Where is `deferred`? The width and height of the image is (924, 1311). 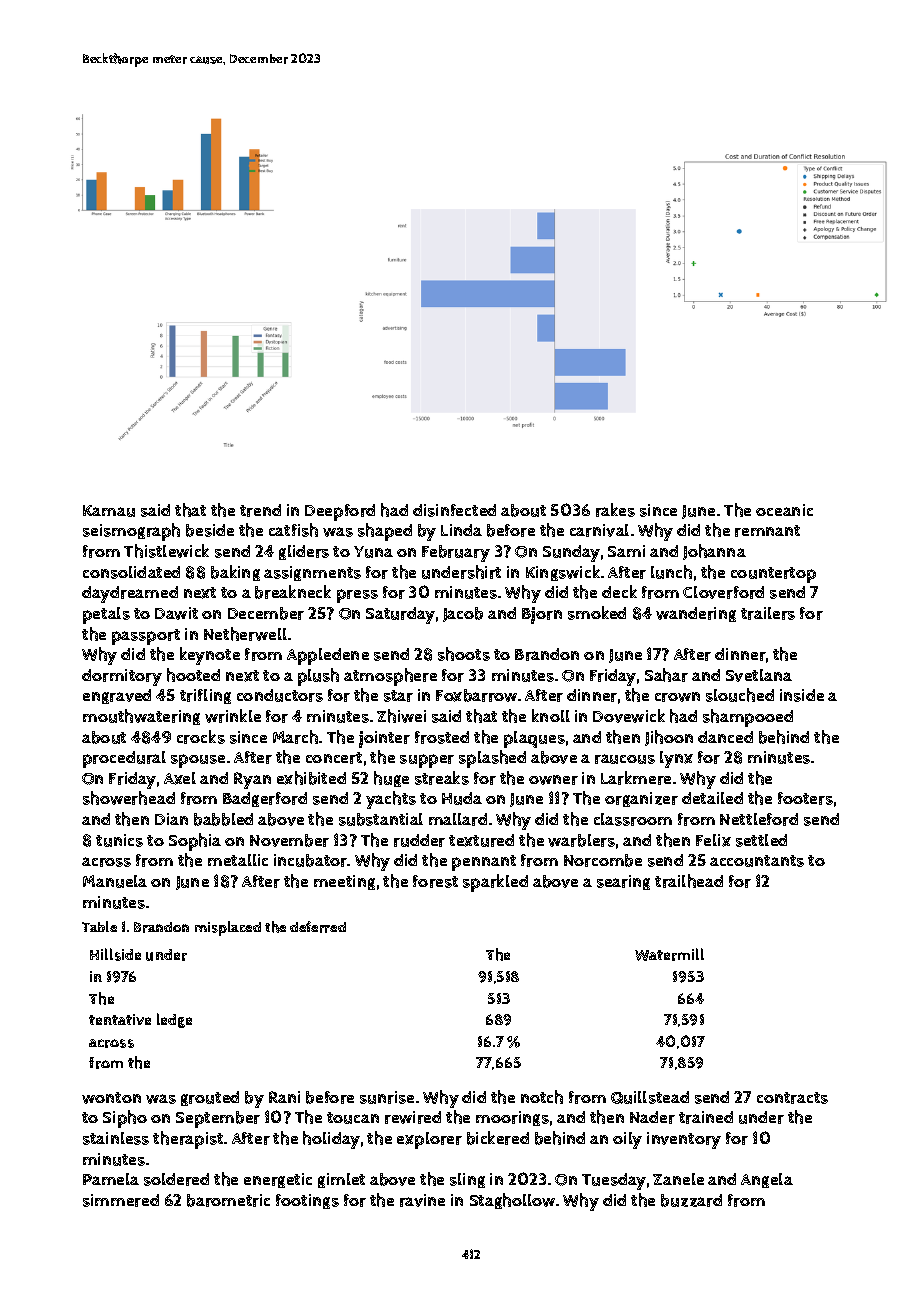 deferred is located at coordinates (318, 927).
